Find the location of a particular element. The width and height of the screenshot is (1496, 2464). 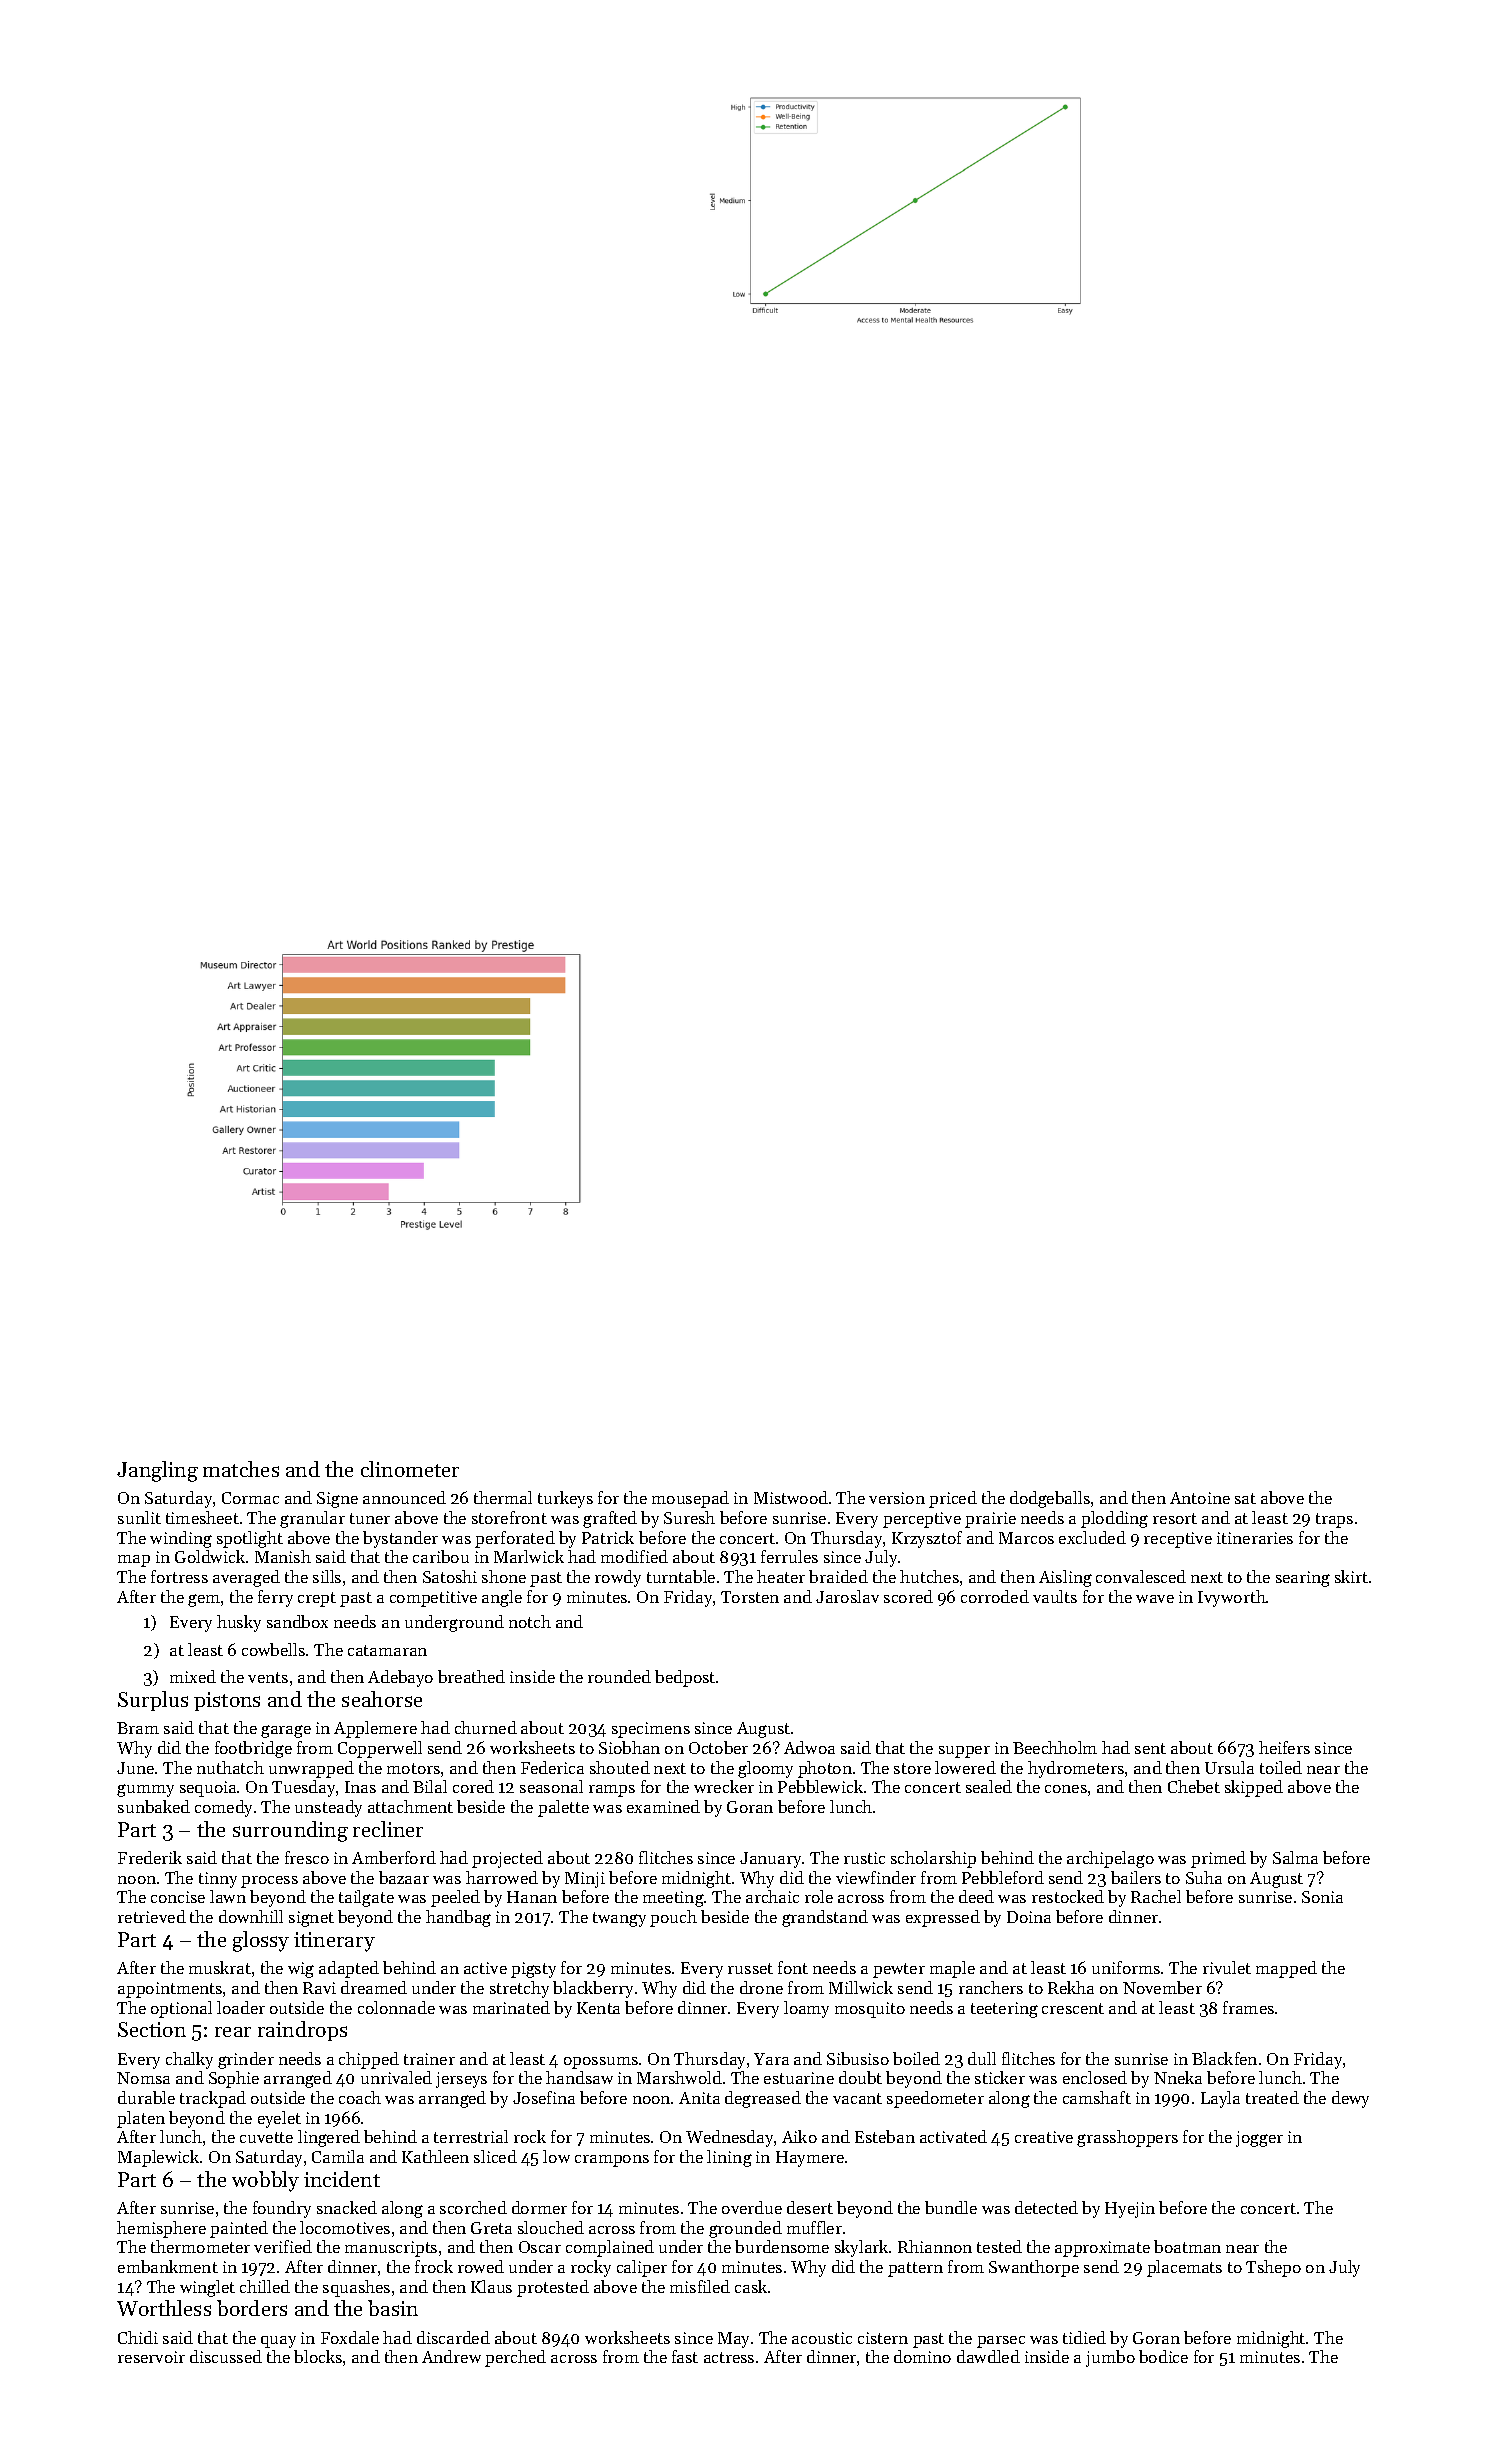

Amberford is located at coordinates (394, 1857).
